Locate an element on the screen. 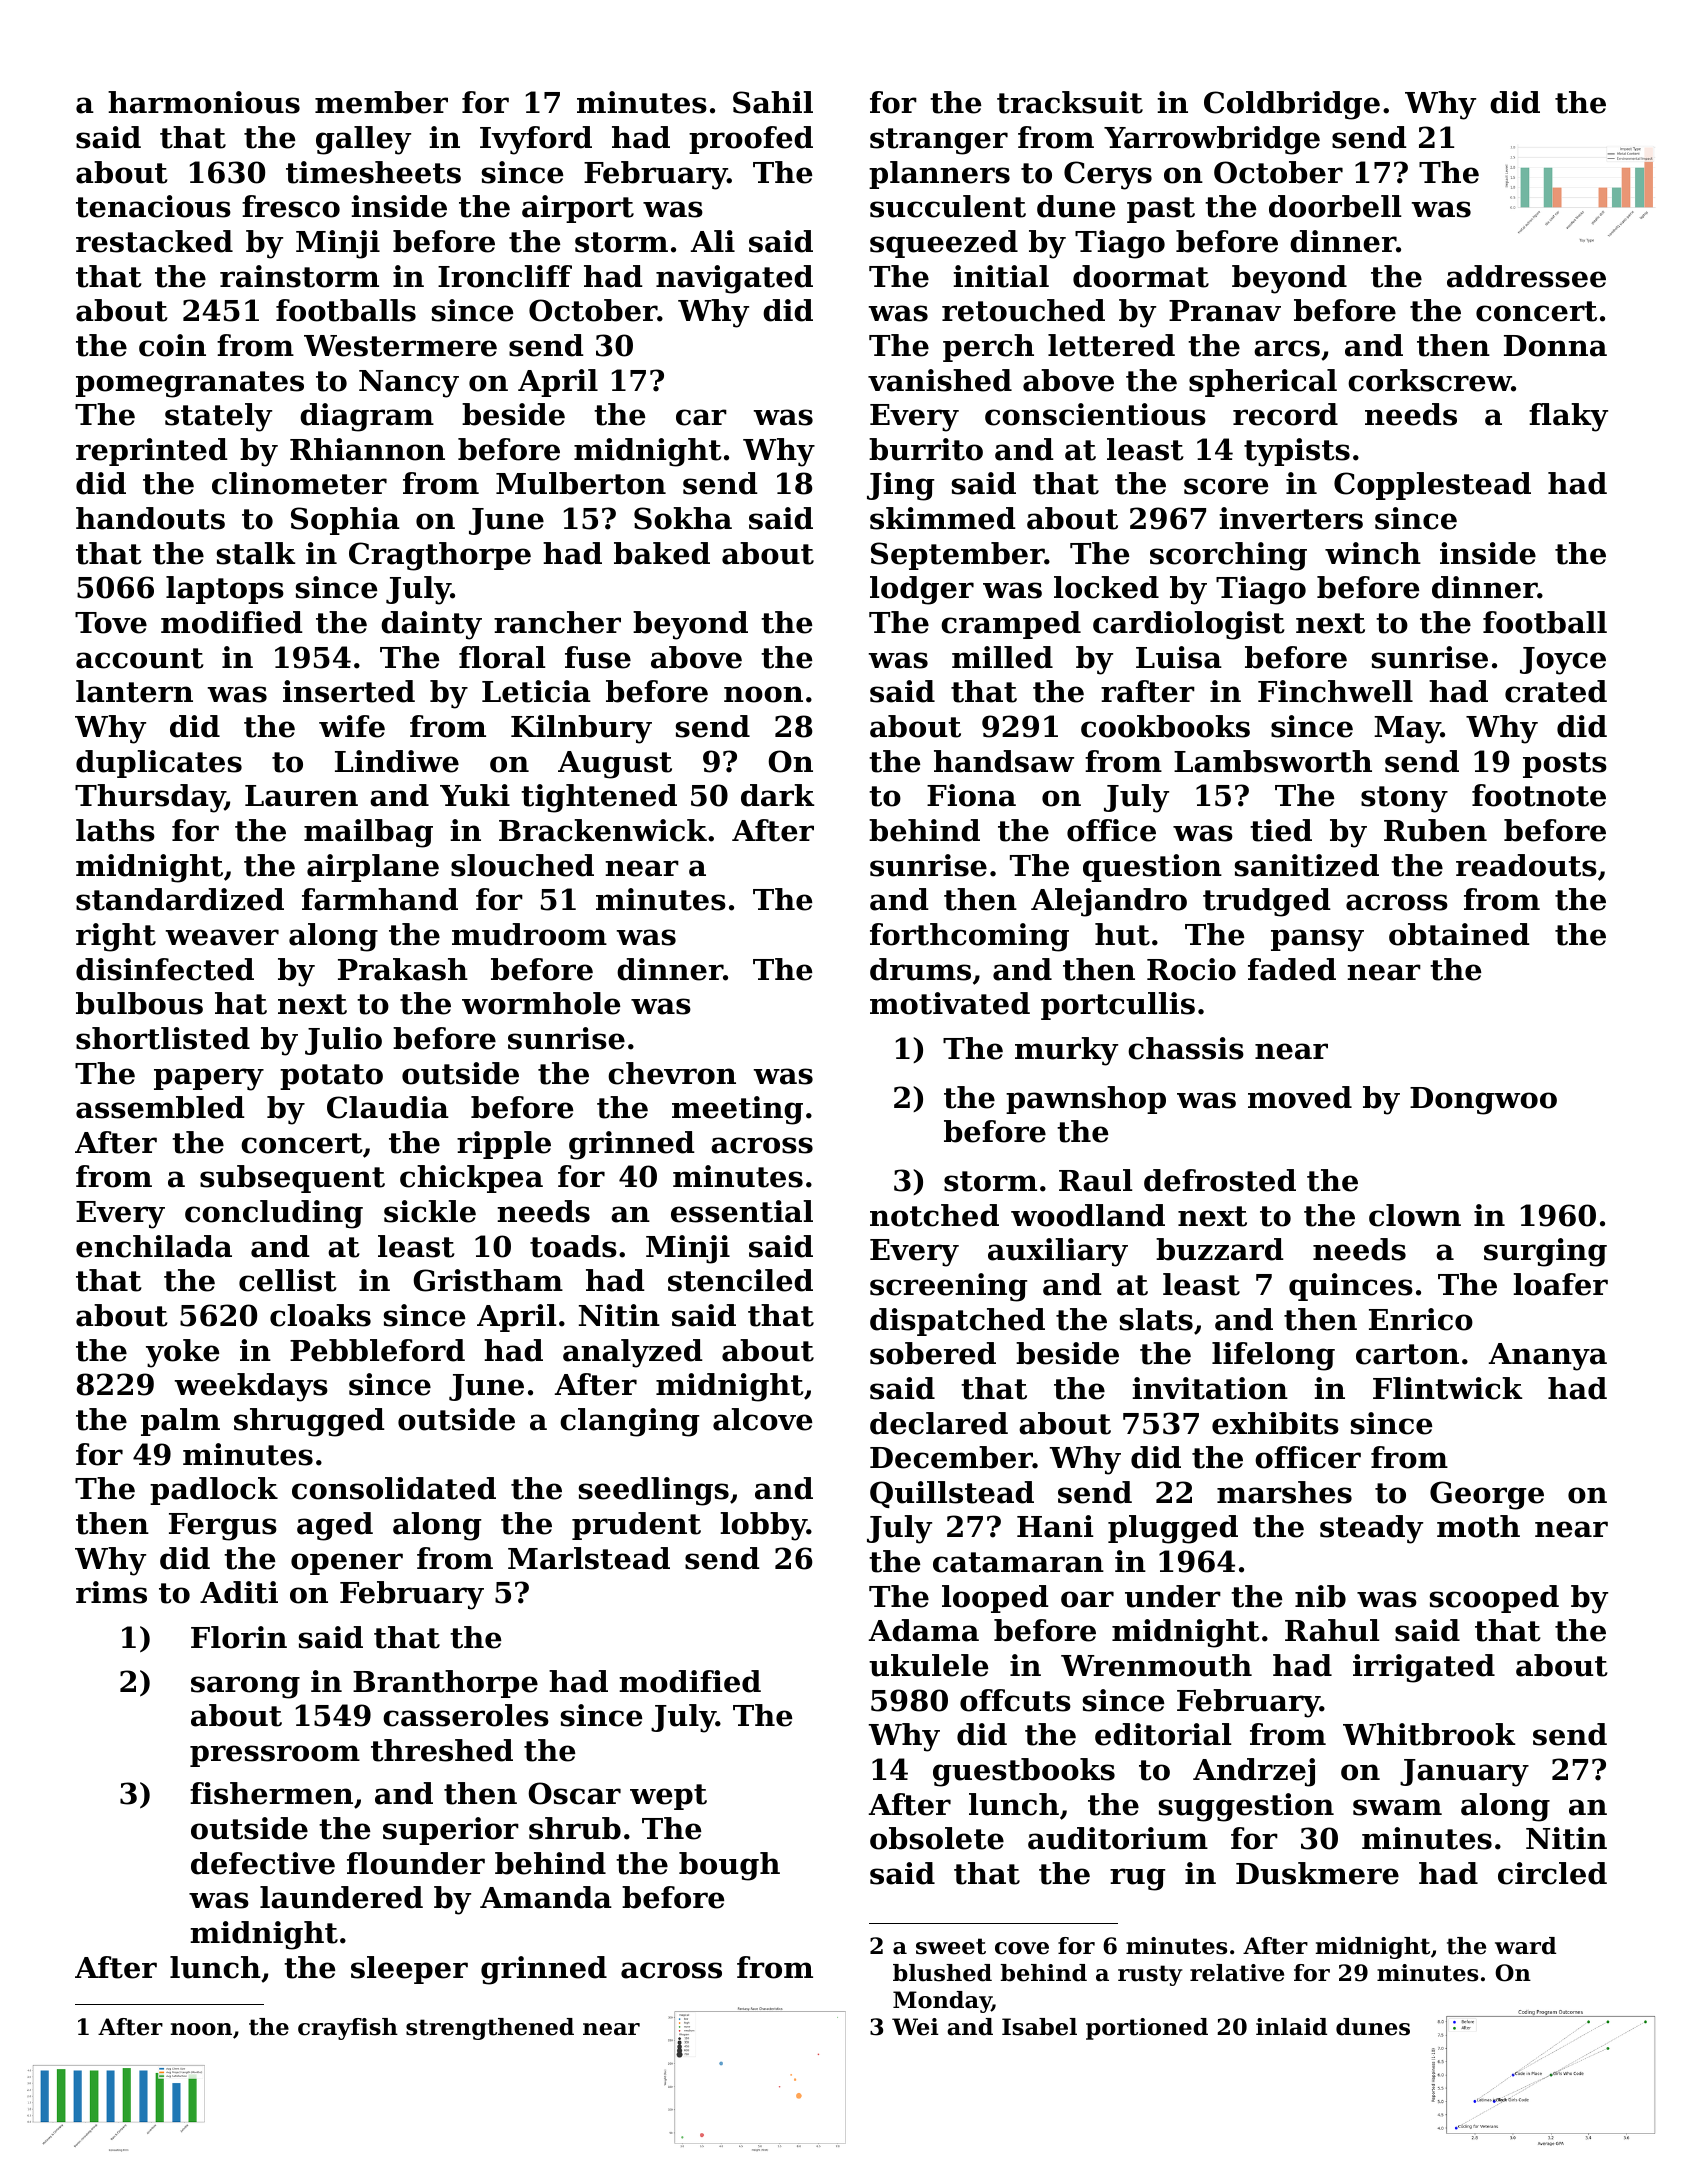 This screenshot has height=2178, width=1683. Finchwell is located at coordinates (1335, 691).
